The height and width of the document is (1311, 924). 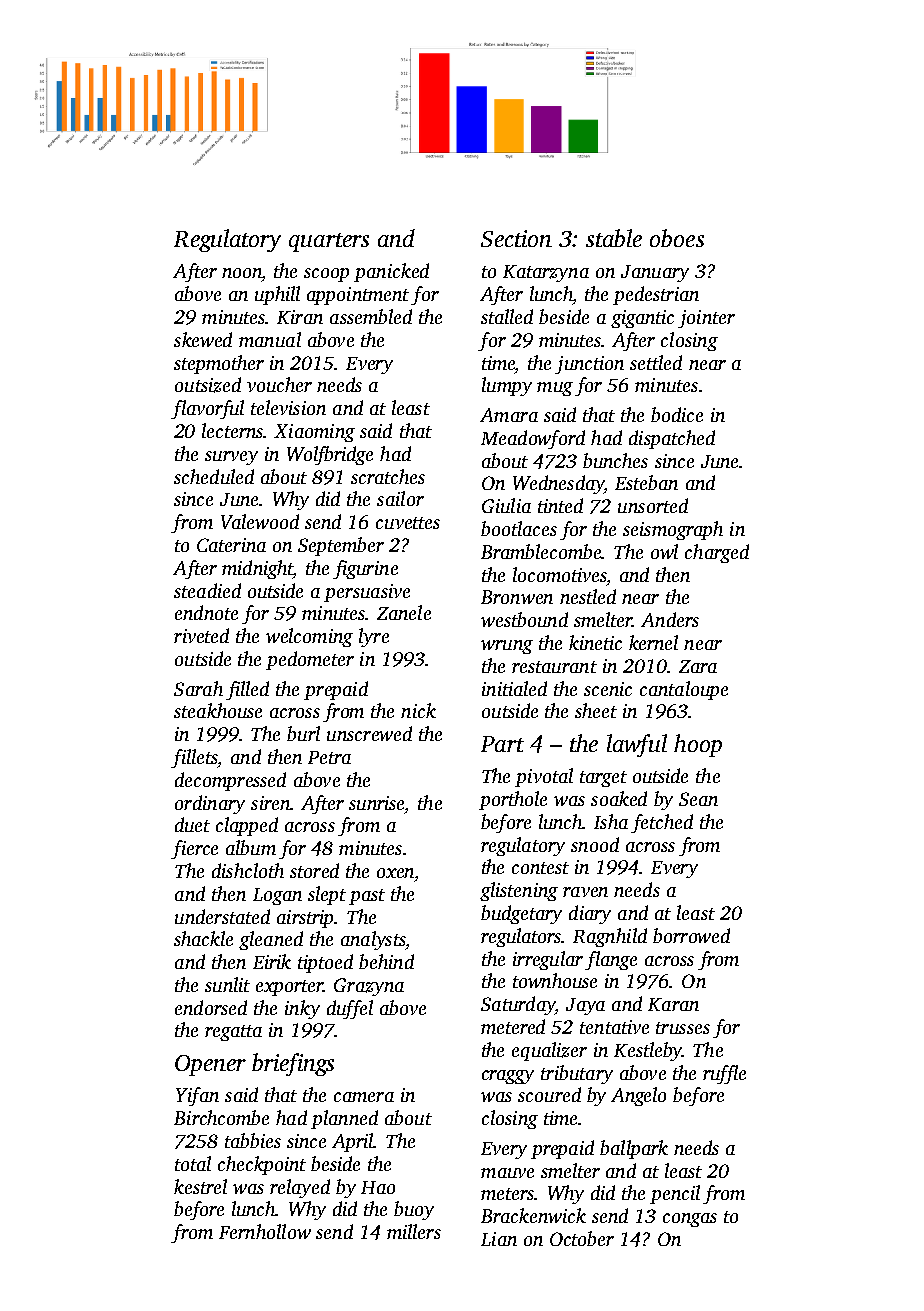 I want to click on Lian, so click(x=499, y=1239).
